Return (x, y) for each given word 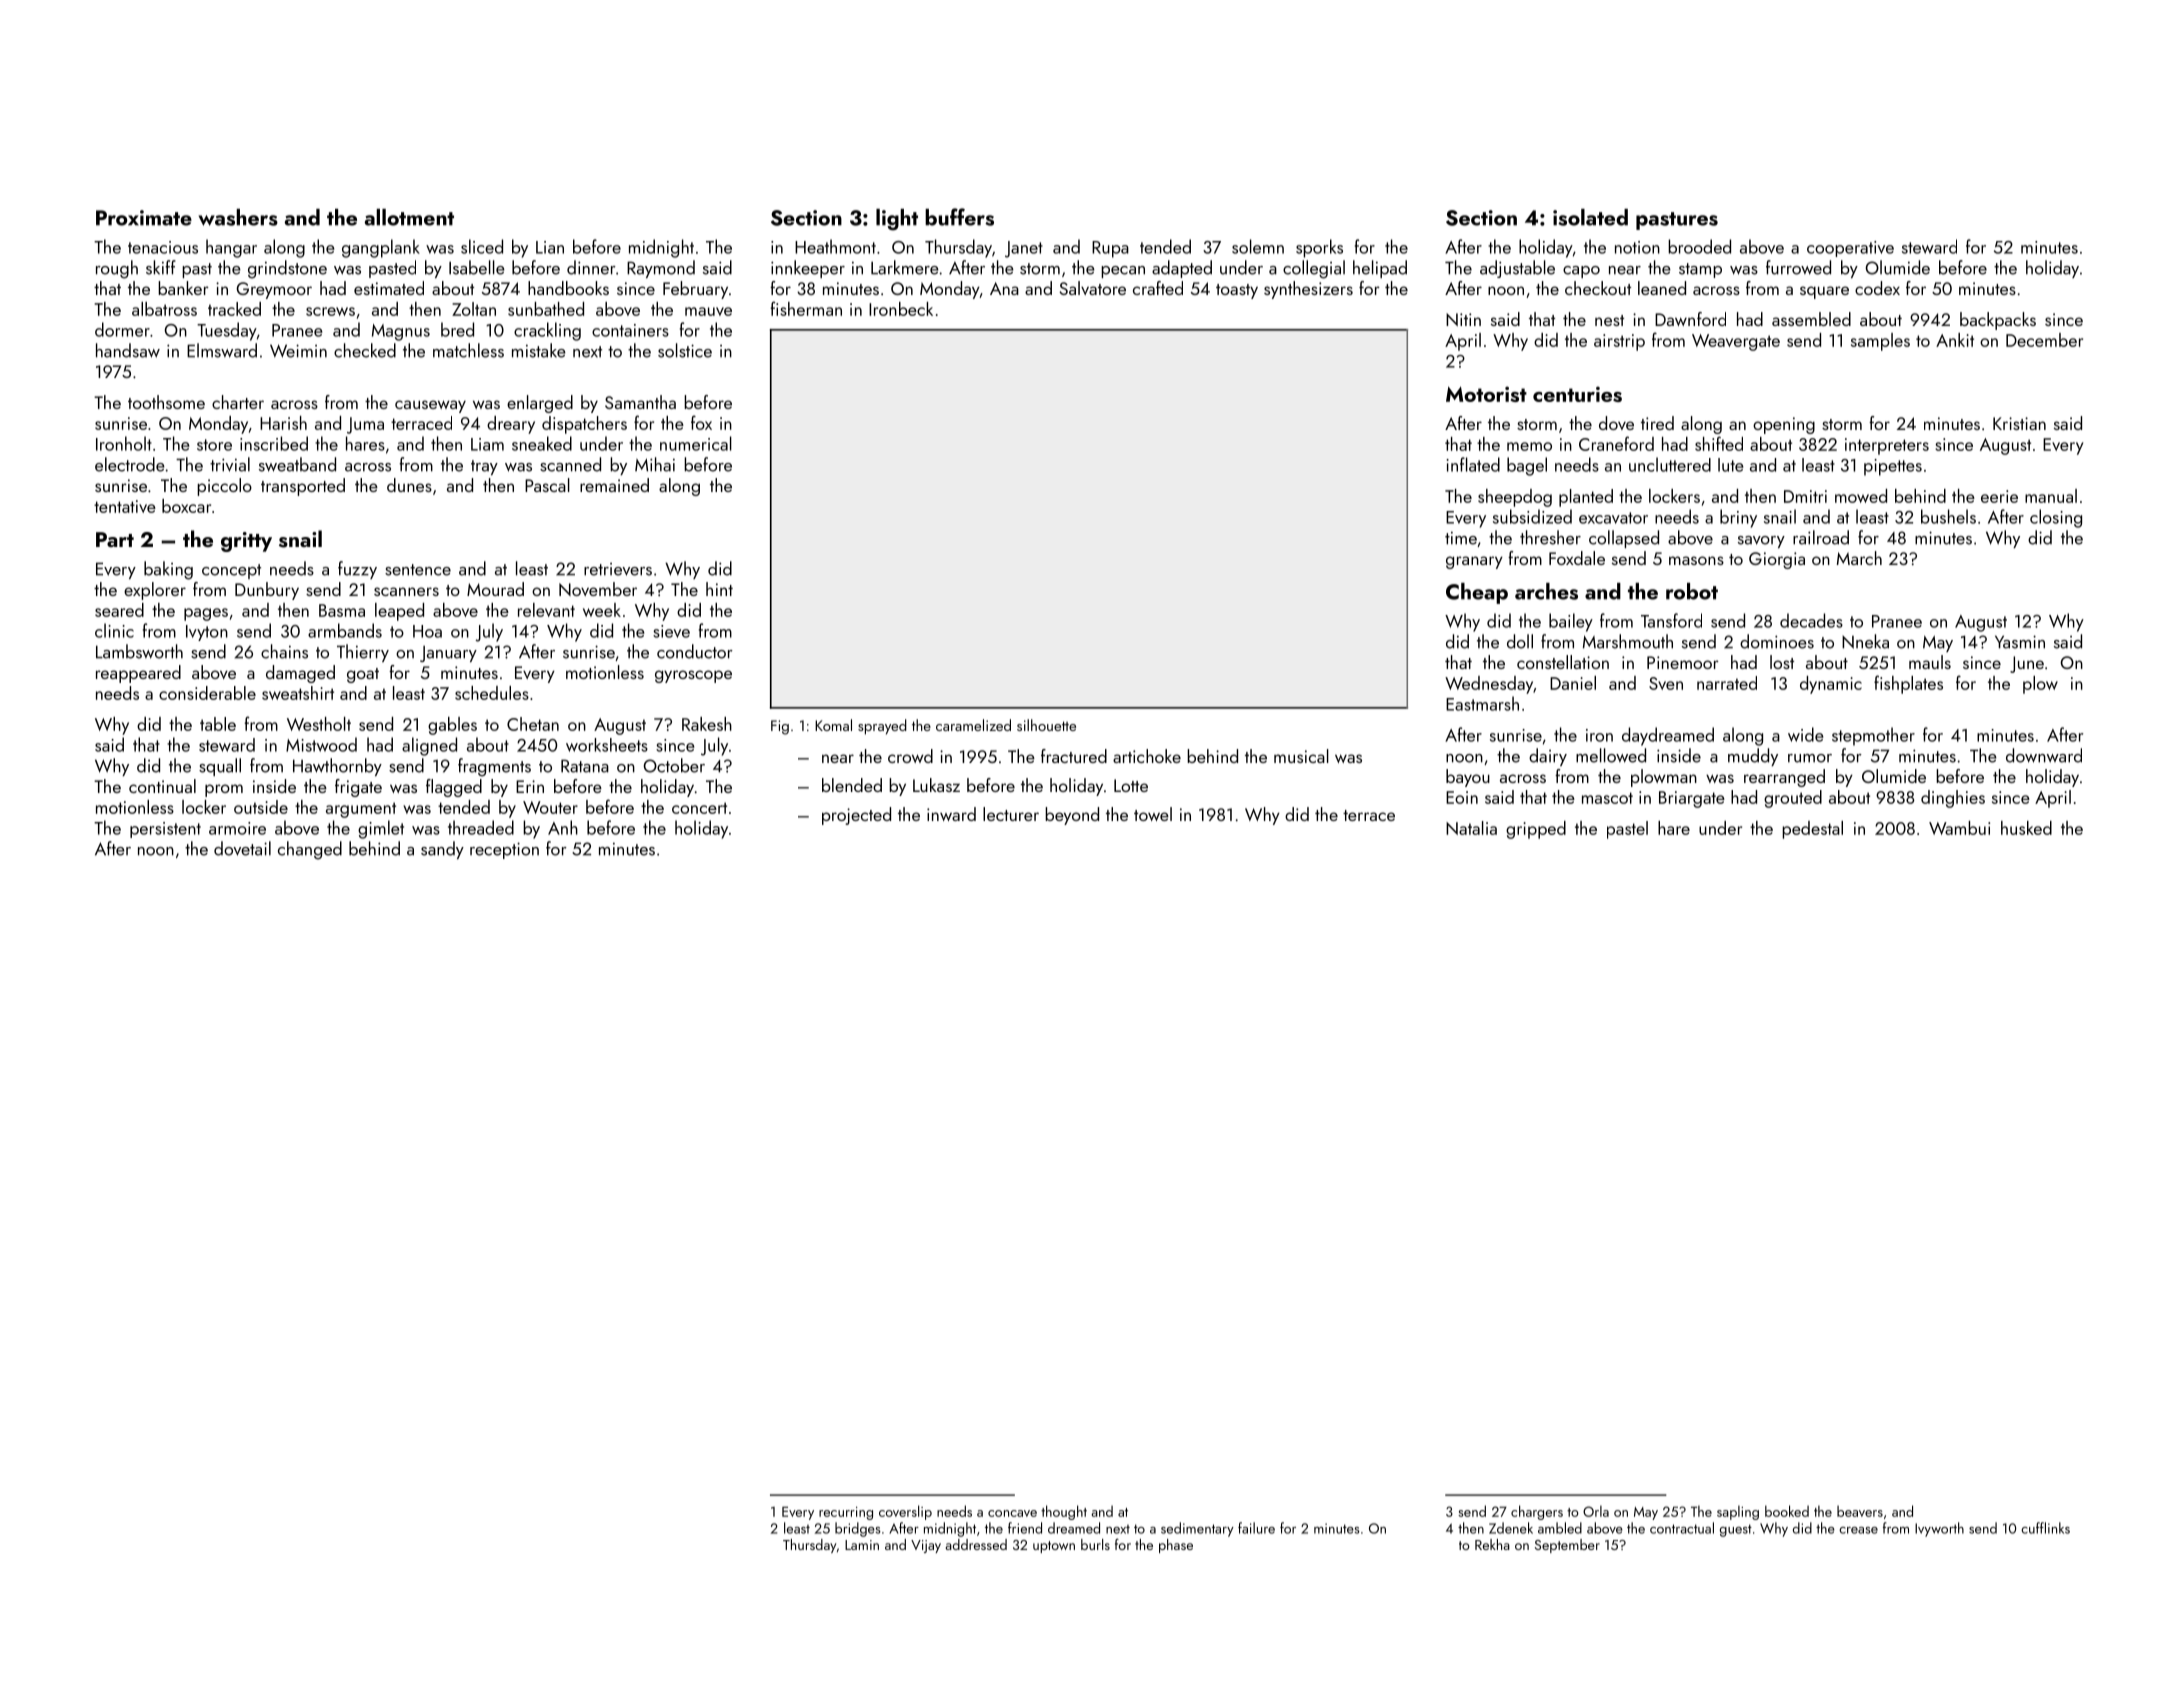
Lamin (862, 1545)
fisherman (806, 308)
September (1567, 1546)
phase (1176, 1546)
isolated (1590, 217)
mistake (539, 350)
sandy (442, 850)
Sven (1666, 683)
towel (1153, 814)
